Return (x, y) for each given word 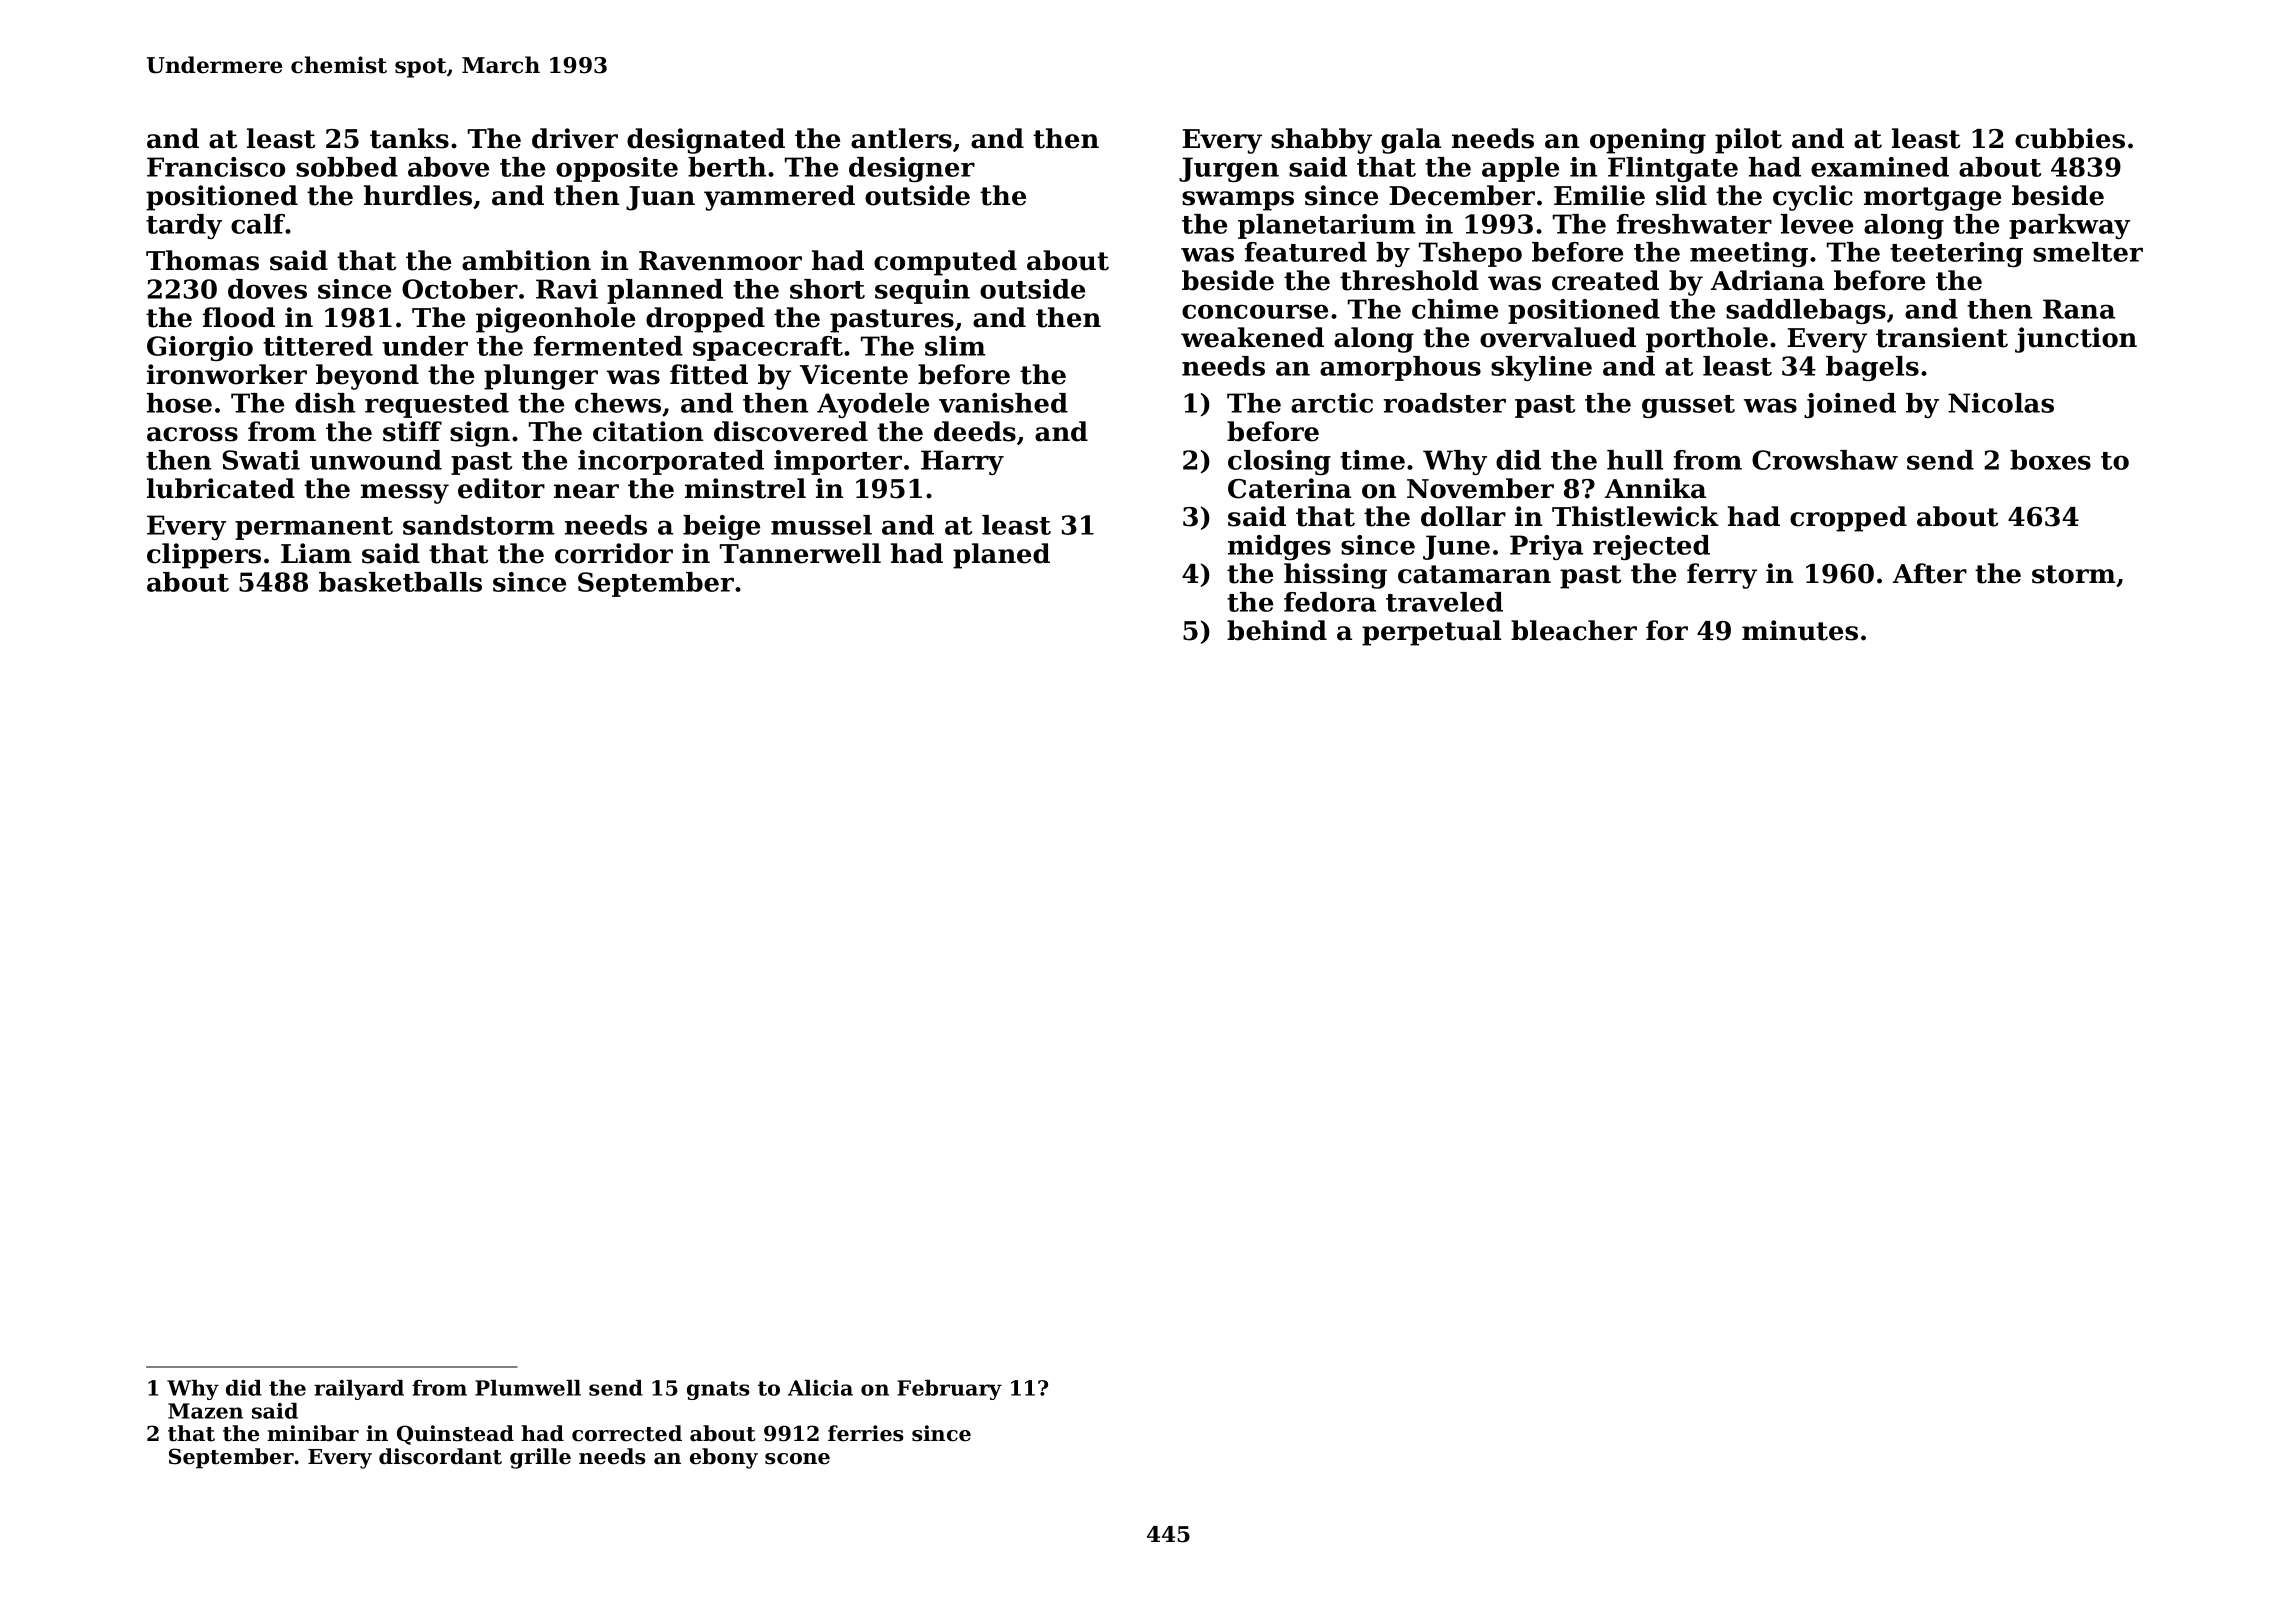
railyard (359, 1390)
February (949, 1390)
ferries (866, 1433)
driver (575, 138)
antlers (901, 138)
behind (1277, 630)
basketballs (400, 582)
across (192, 434)
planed (1001, 556)
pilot (1748, 141)
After (1930, 573)
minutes (1800, 630)
